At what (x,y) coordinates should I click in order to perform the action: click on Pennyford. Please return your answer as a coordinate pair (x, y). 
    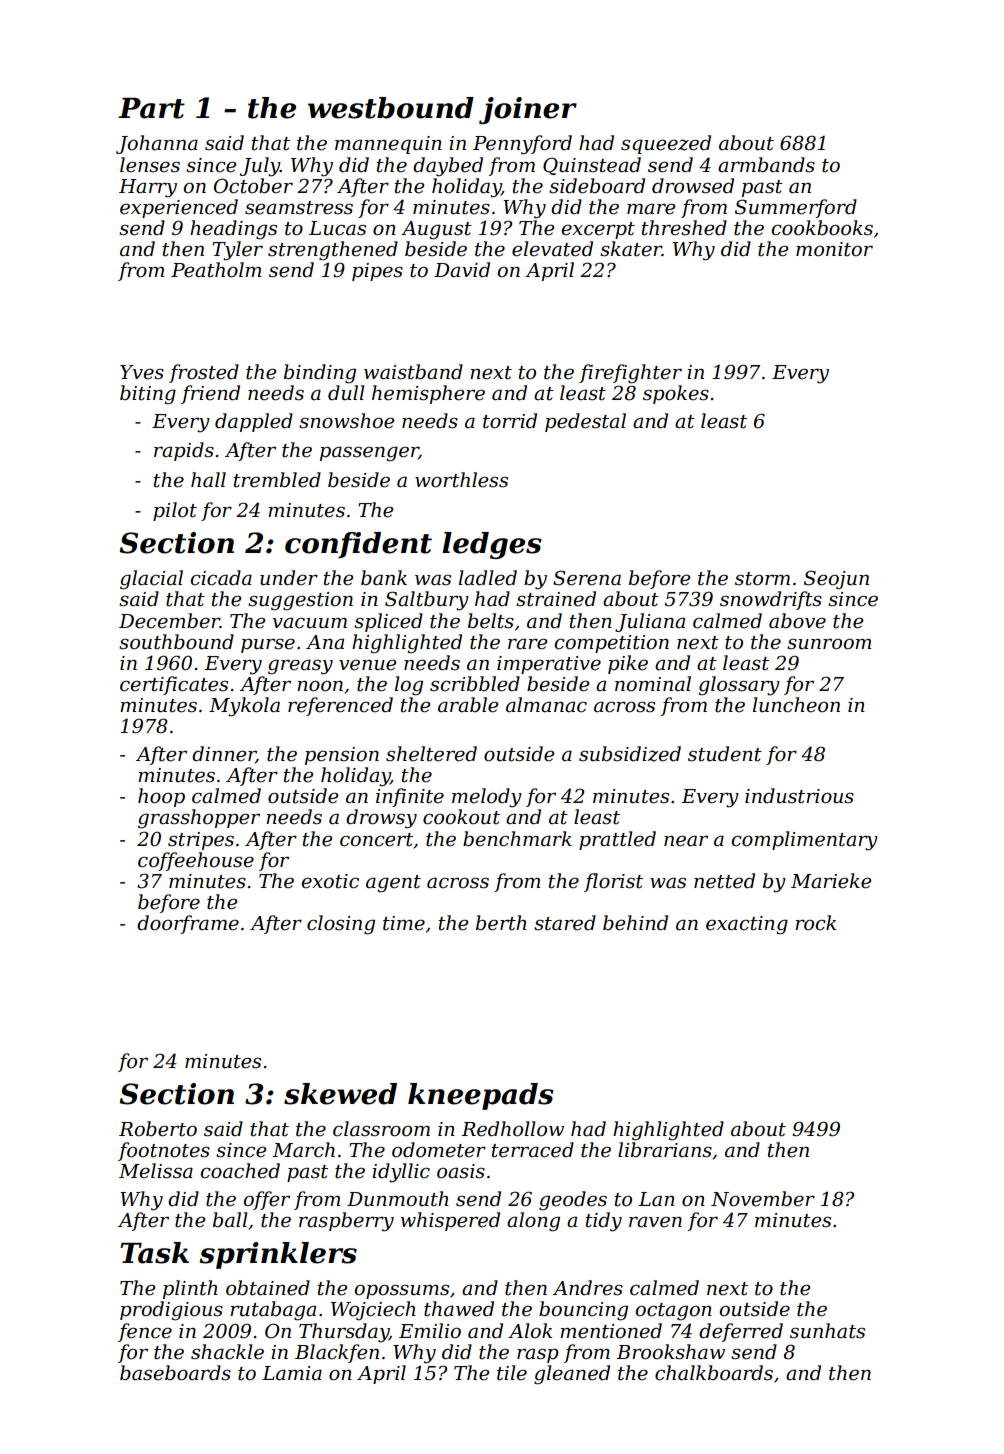
    Looking at the image, I should click on (522, 145).
